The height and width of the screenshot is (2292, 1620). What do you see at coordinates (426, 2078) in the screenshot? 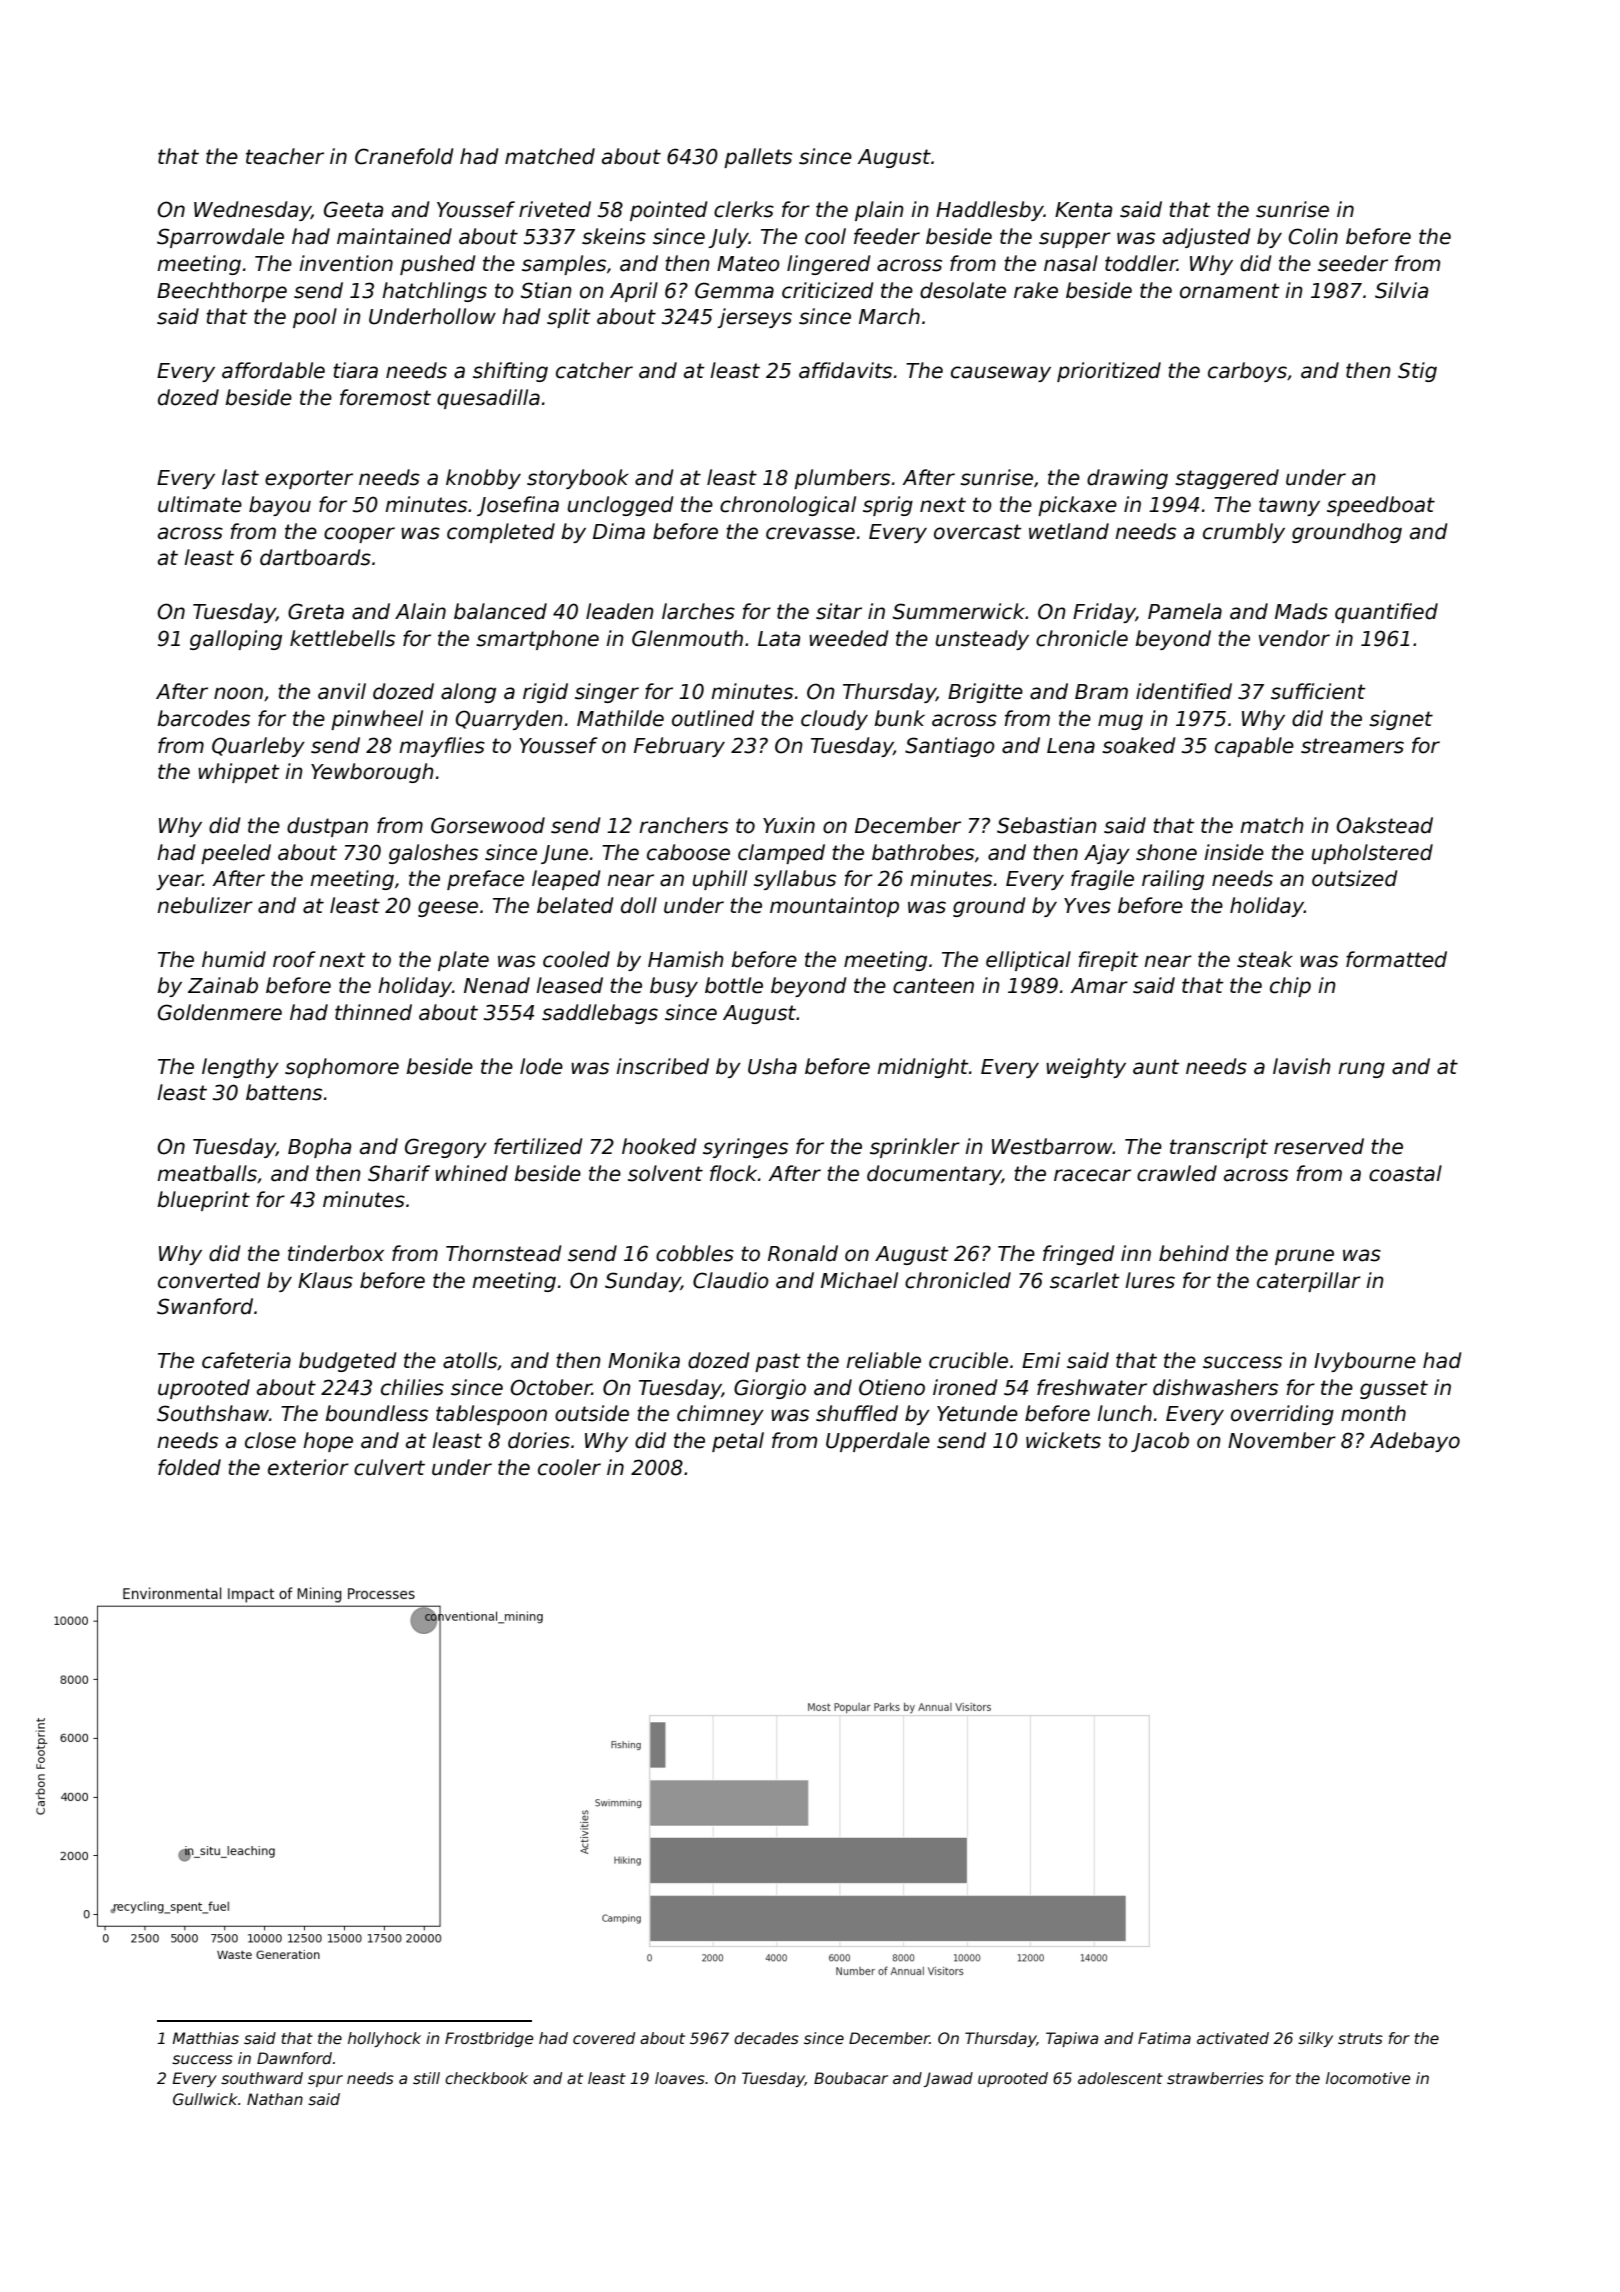
I see `still` at bounding box center [426, 2078].
